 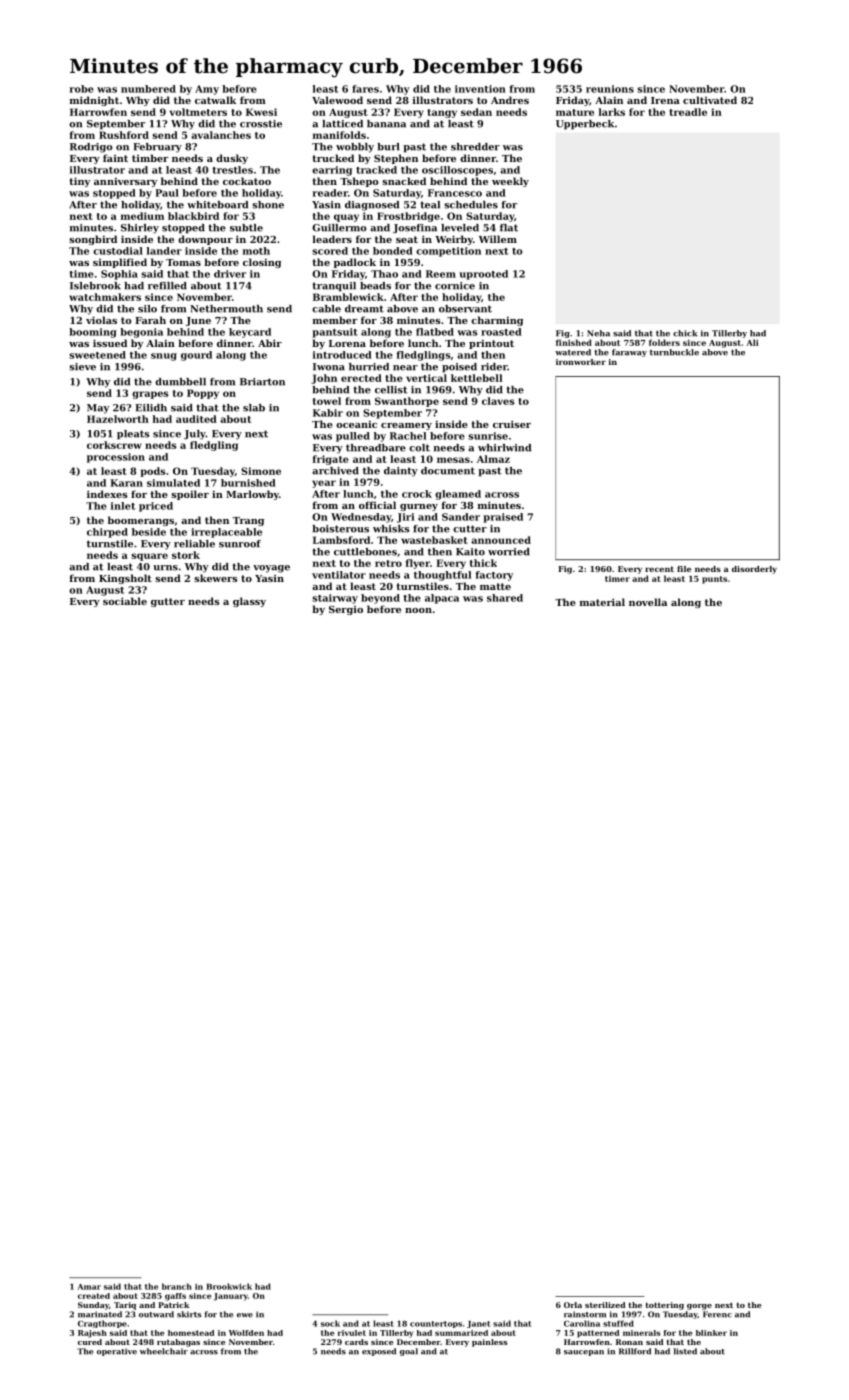 What do you see at coordinates (505, 598) in the page?
I see `shared` at bounding box center [505, 598].
